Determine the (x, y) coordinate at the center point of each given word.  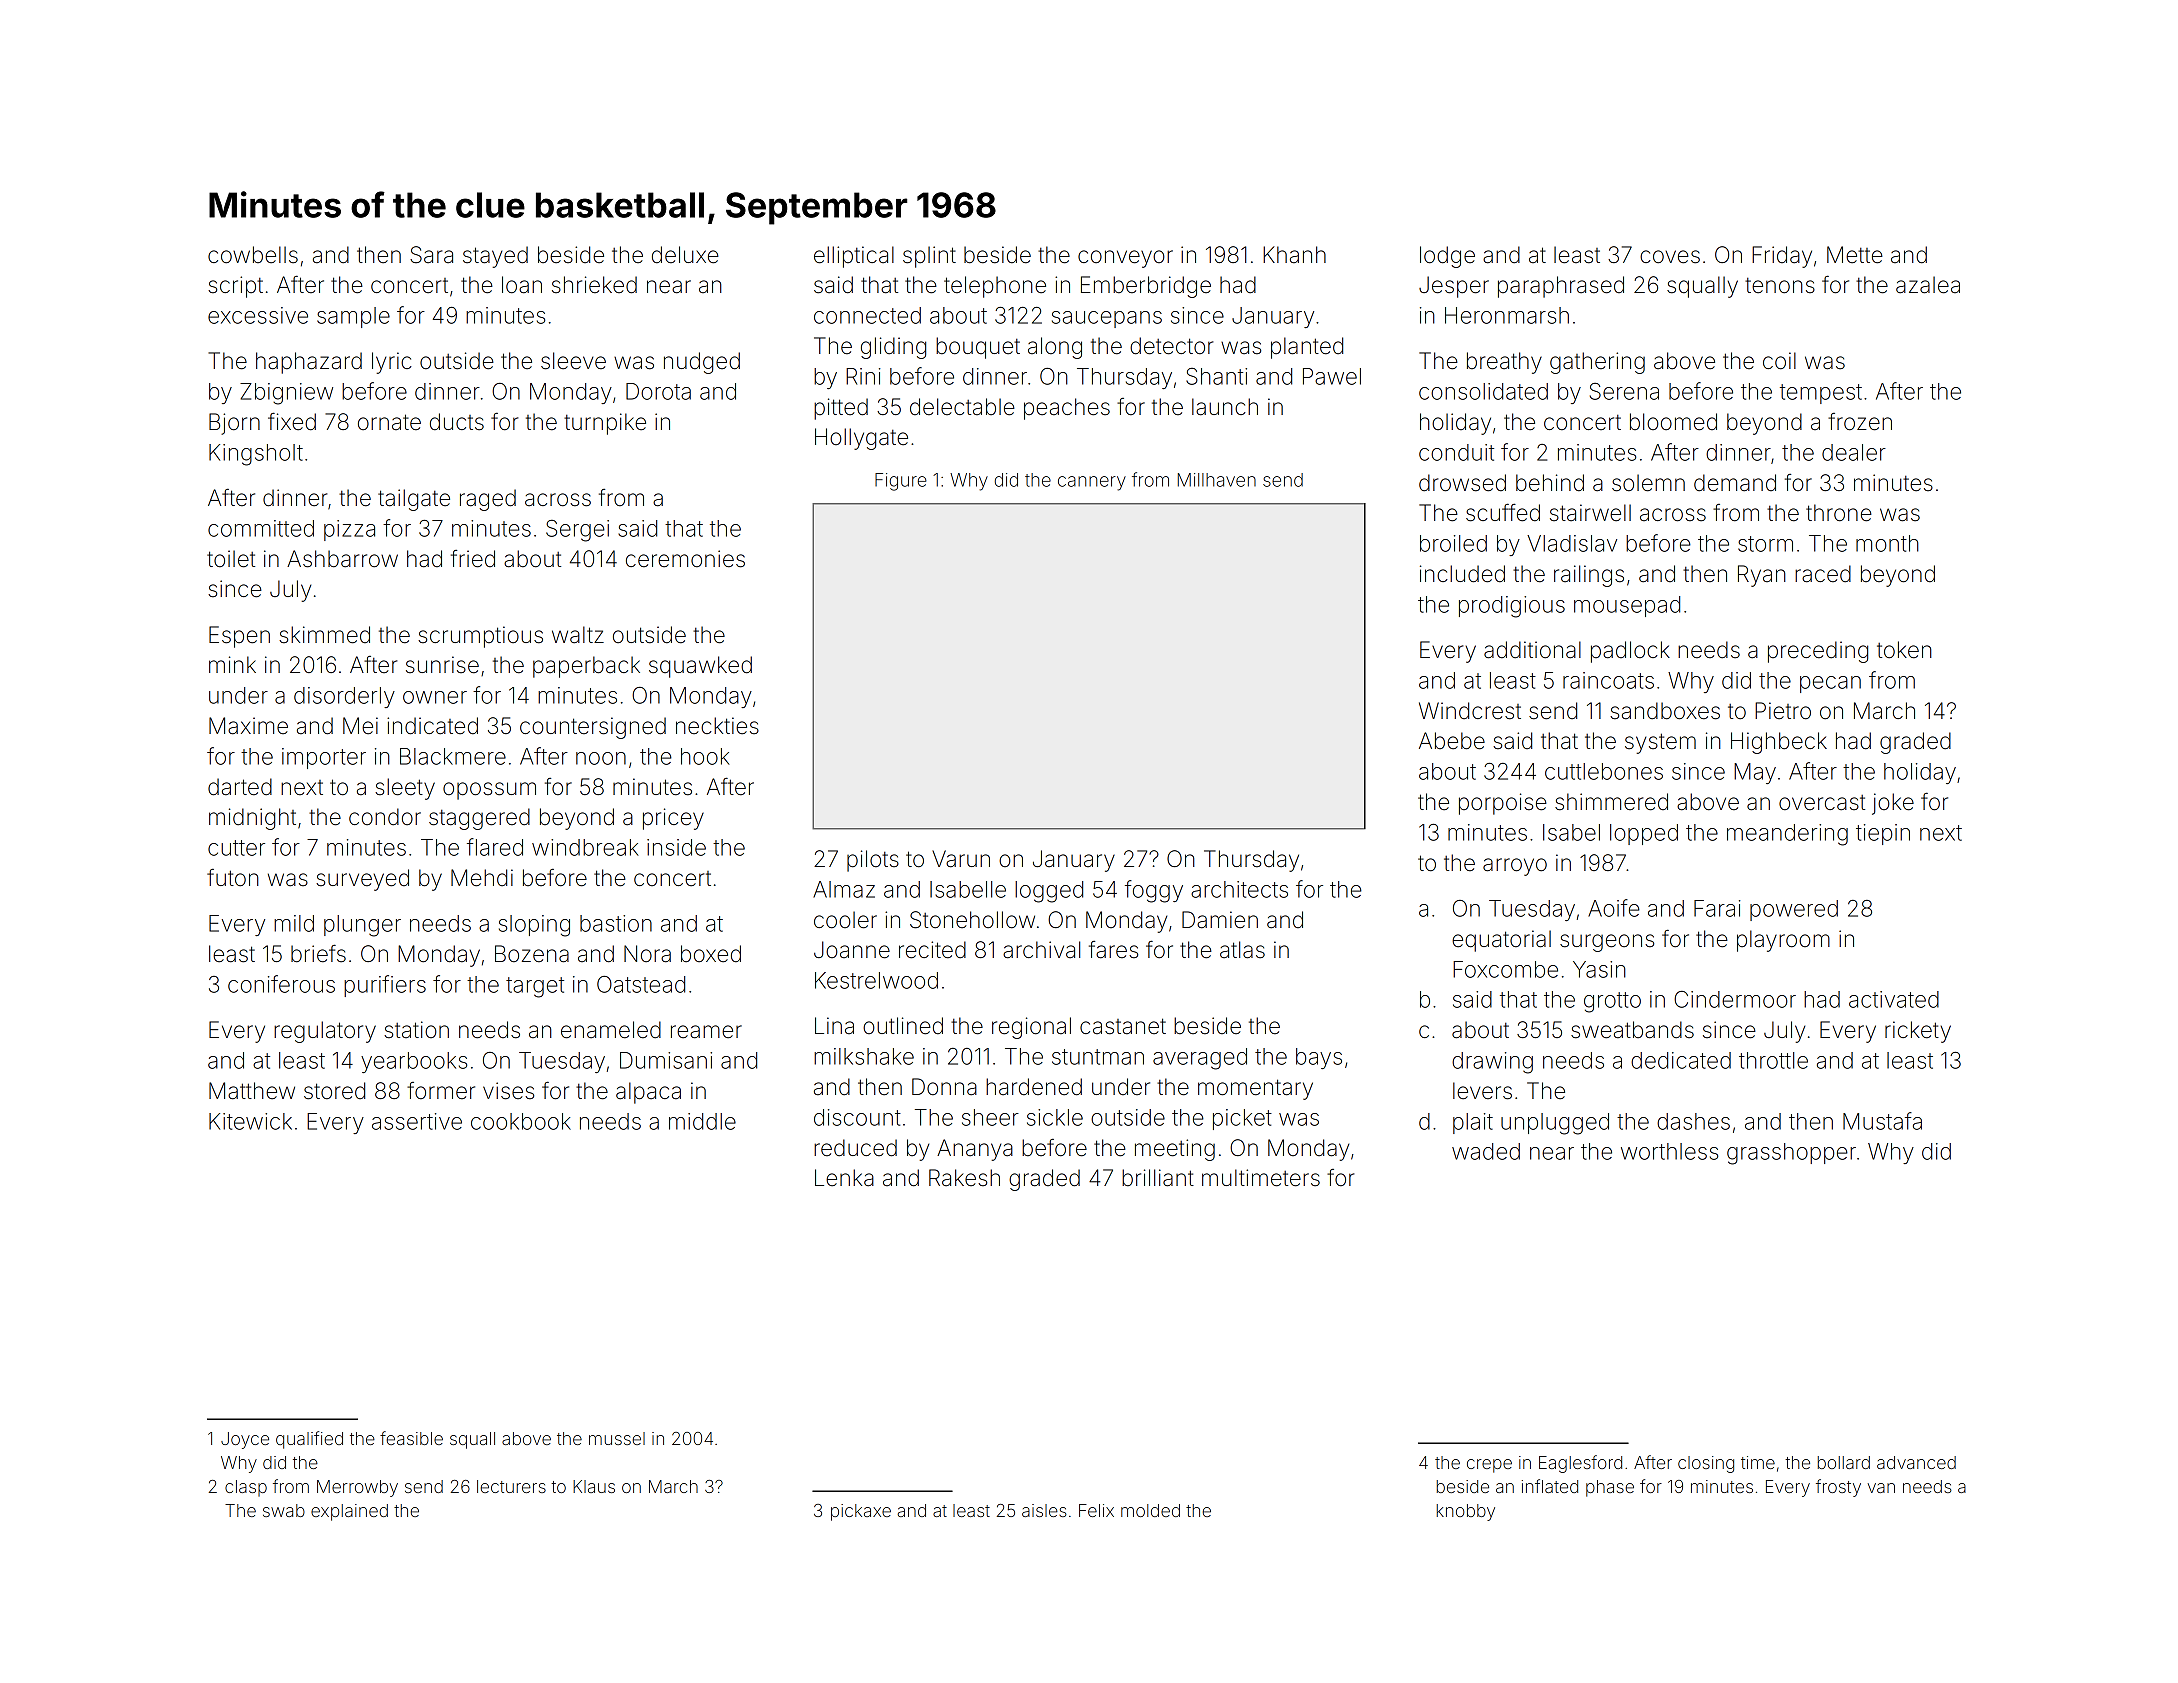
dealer (1854, 452)
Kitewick (250, 1121)
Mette (1855, 255)
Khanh (1294, 255)
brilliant (1158, 1178)
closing (1706, 1464)
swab (284, 1510)
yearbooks (414, 1062)
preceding (1818, 652)
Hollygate (861, 439)
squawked (700, 667)
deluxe (685, 255)
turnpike (605, 424)
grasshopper (1791, 1154)
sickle (1055, 1117)
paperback (586, 667)
